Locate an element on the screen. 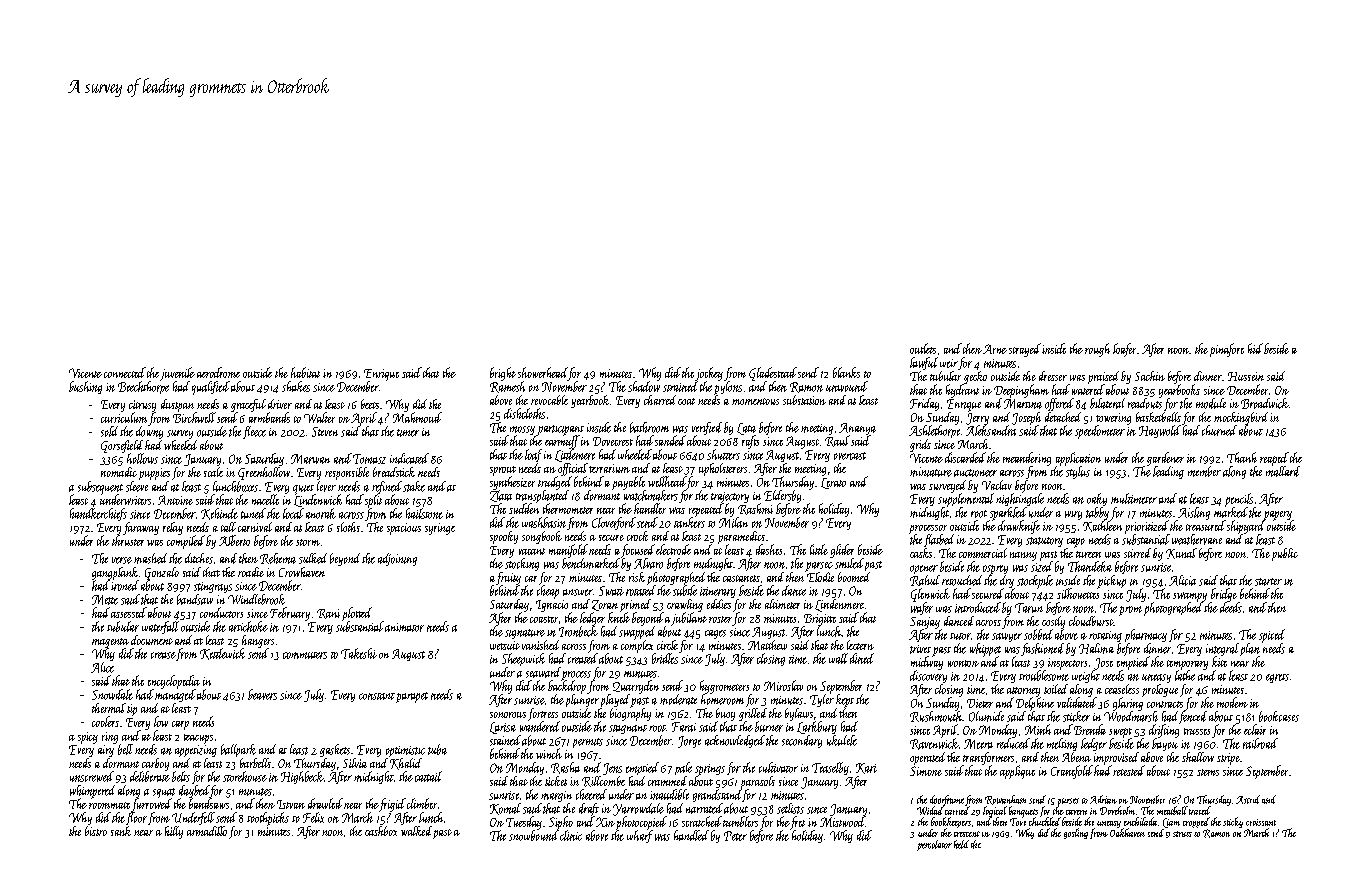  local is located at coordinates (293, 513).
